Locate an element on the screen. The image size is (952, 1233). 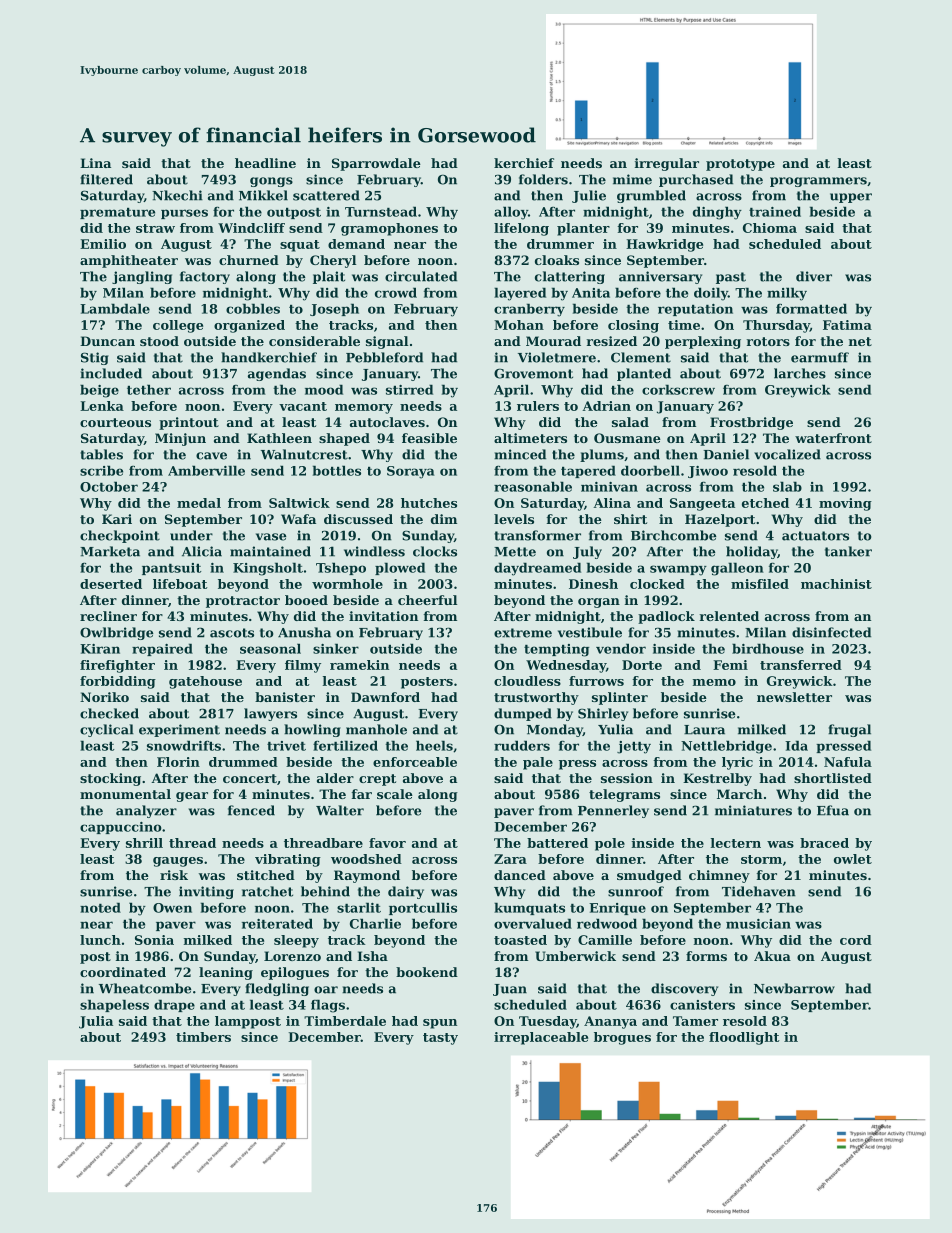
Sparrowdale is located at coordinates (376, 164).
